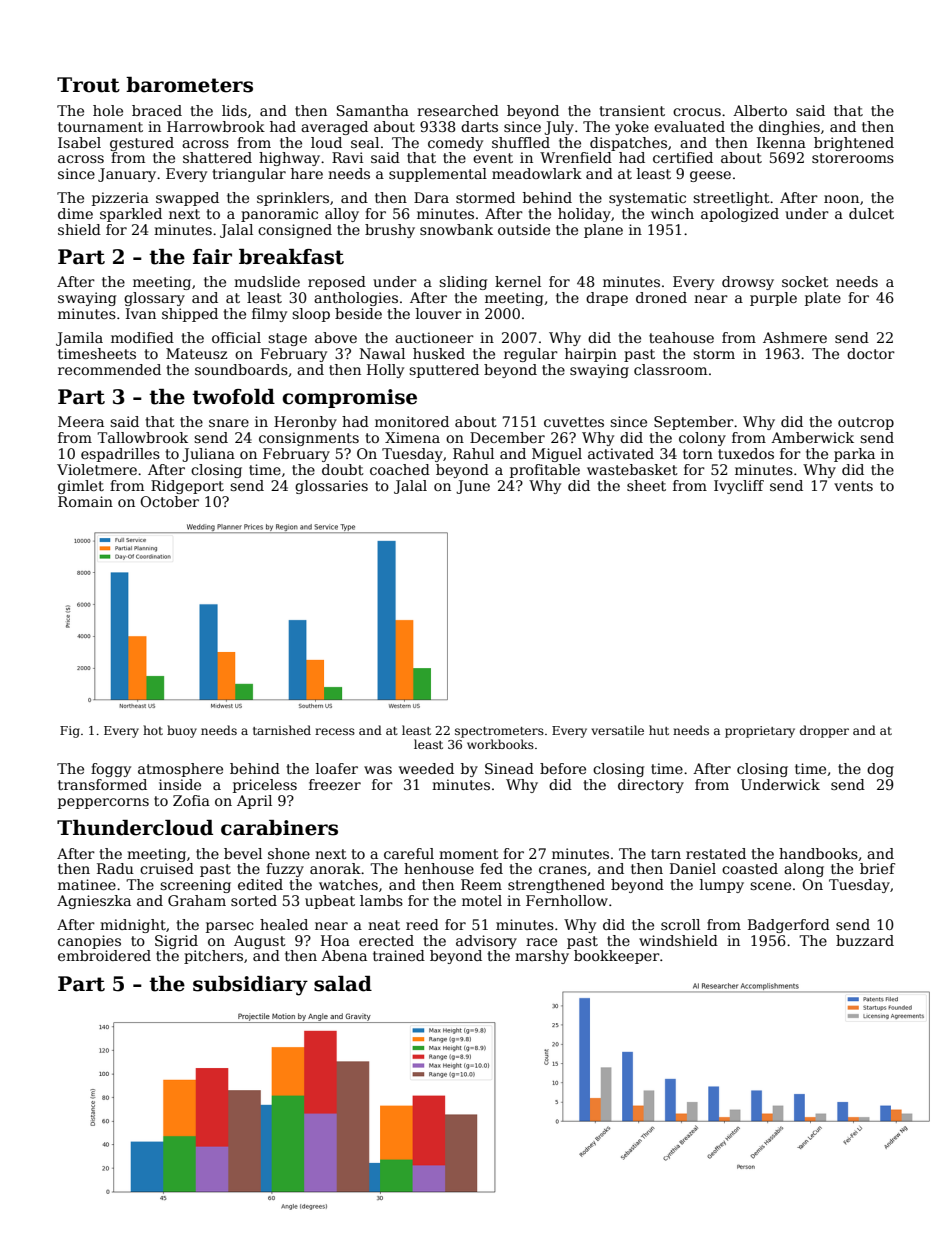 This page has height=1233, width=952. I want to click on Samantha, so click(373, 110).
